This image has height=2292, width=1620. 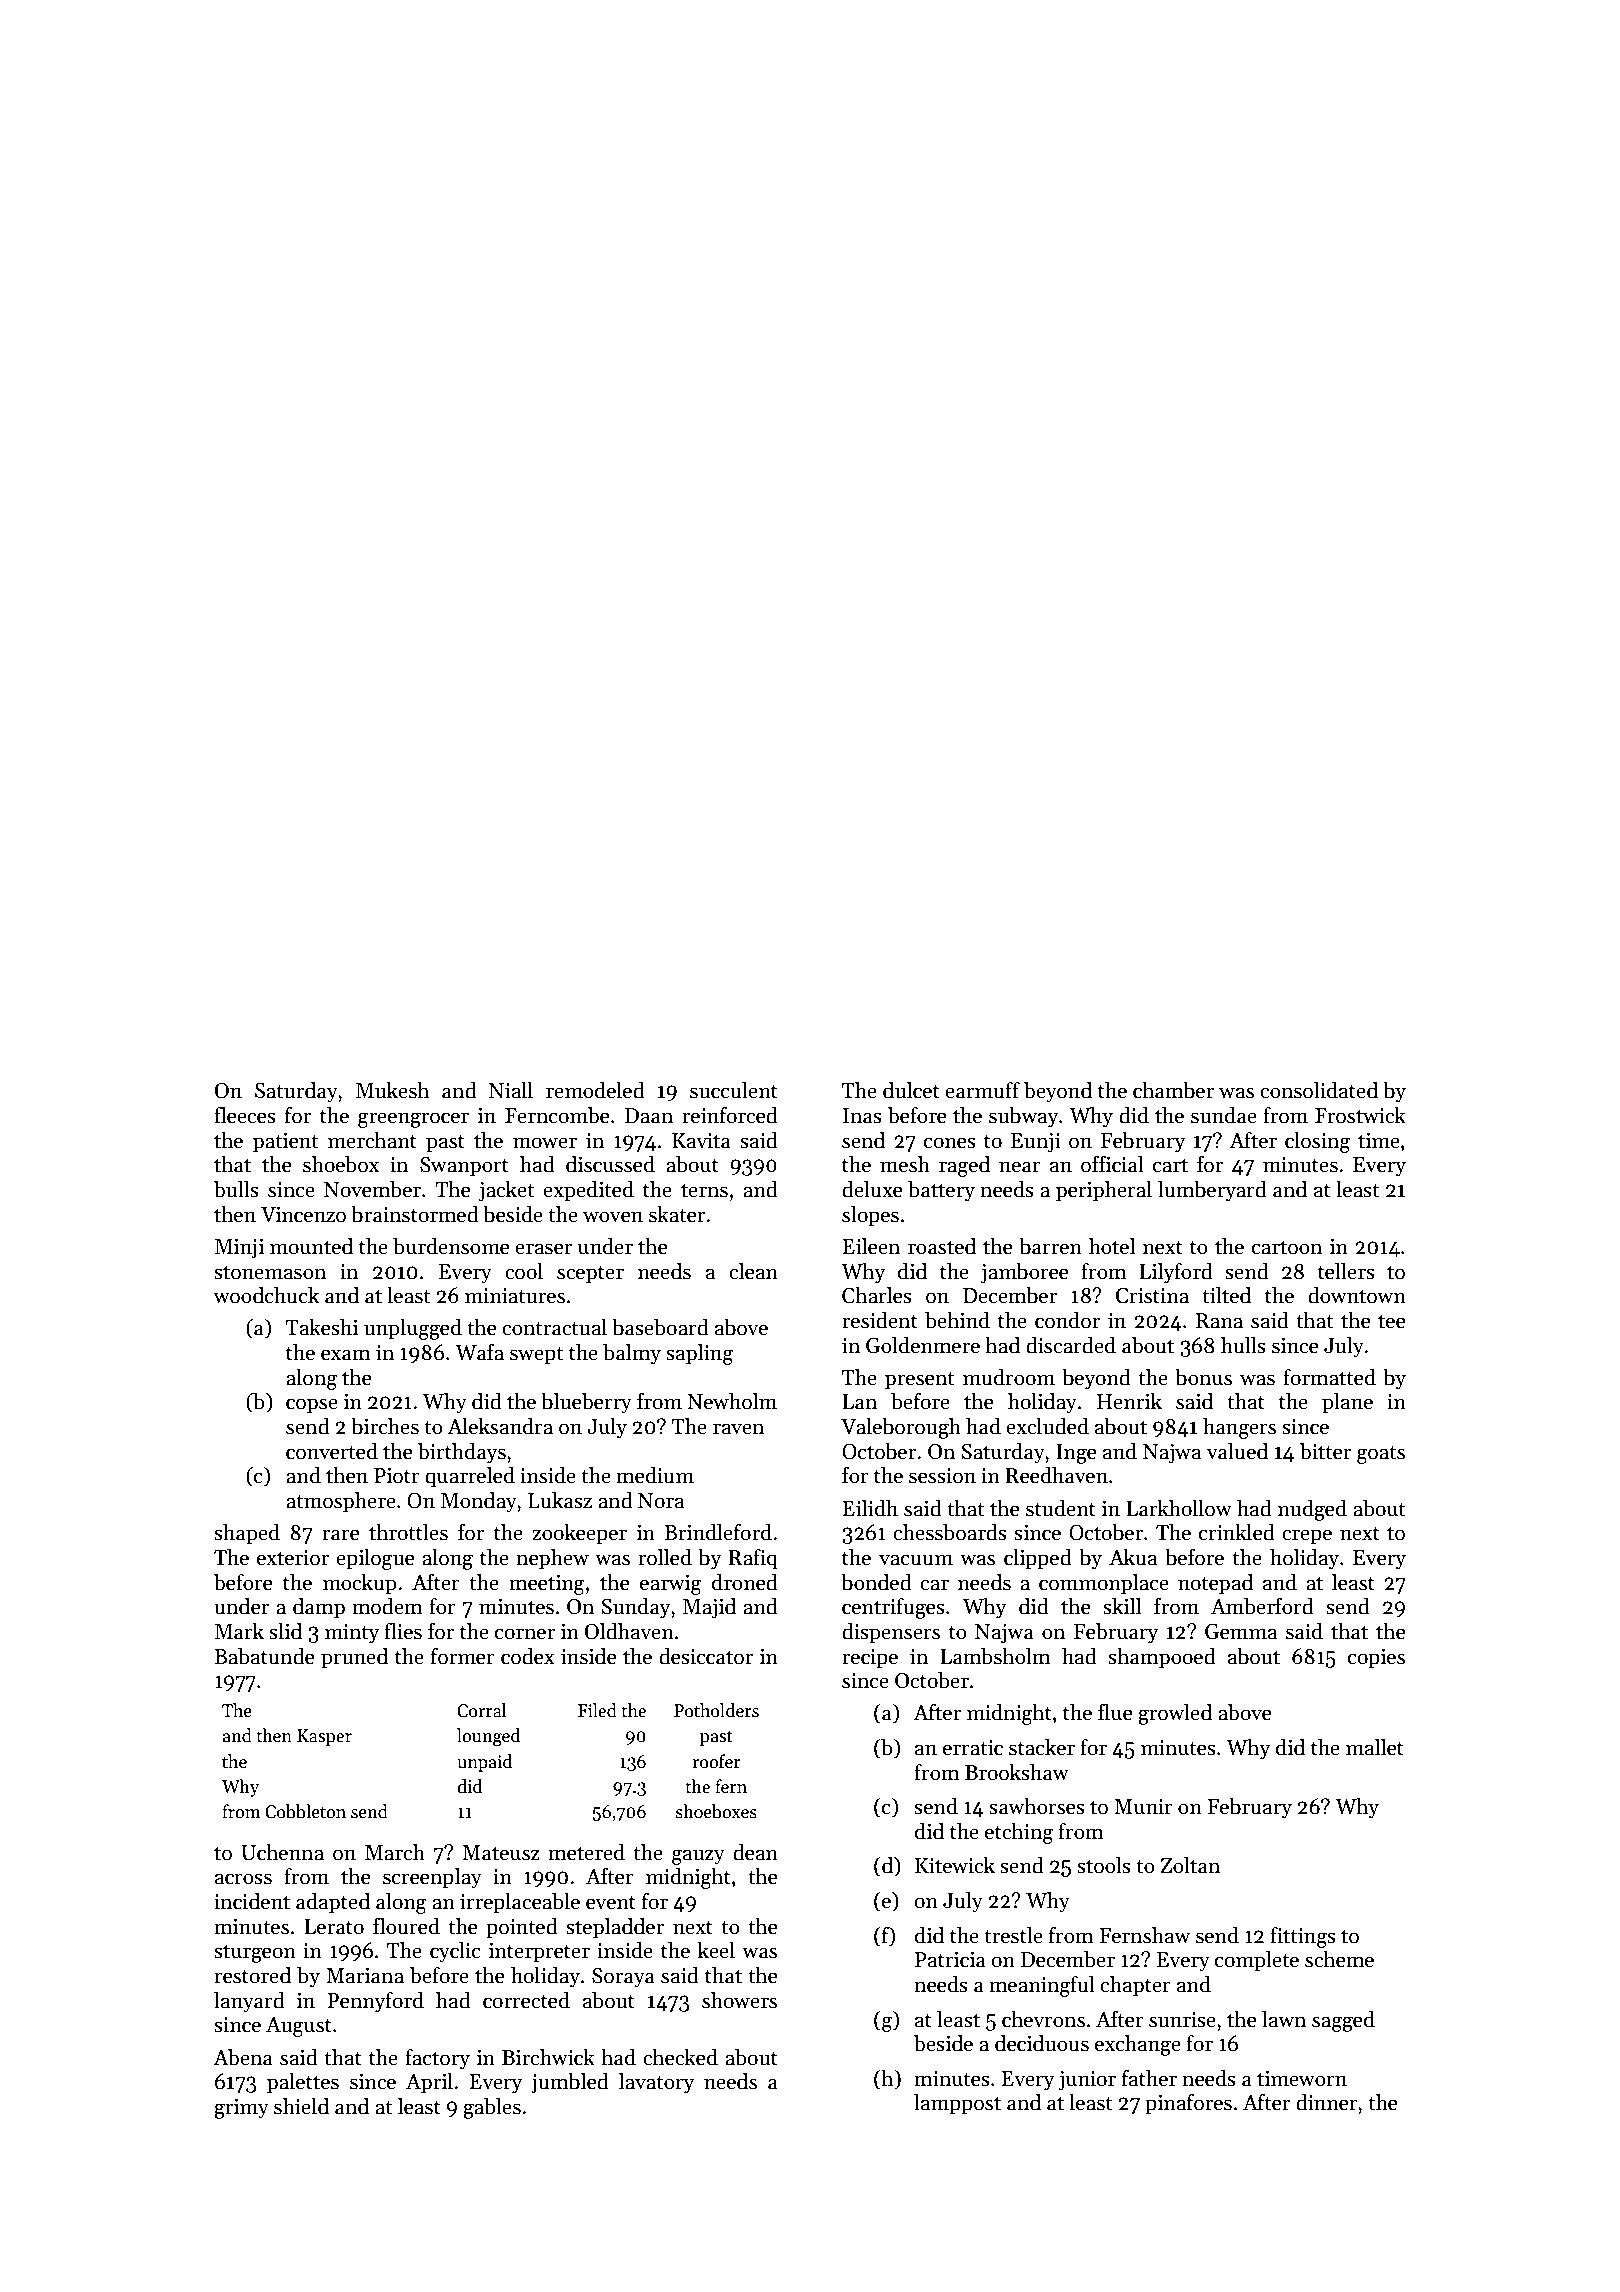 I want to click on balmy, so click(x=632, y=1354).
